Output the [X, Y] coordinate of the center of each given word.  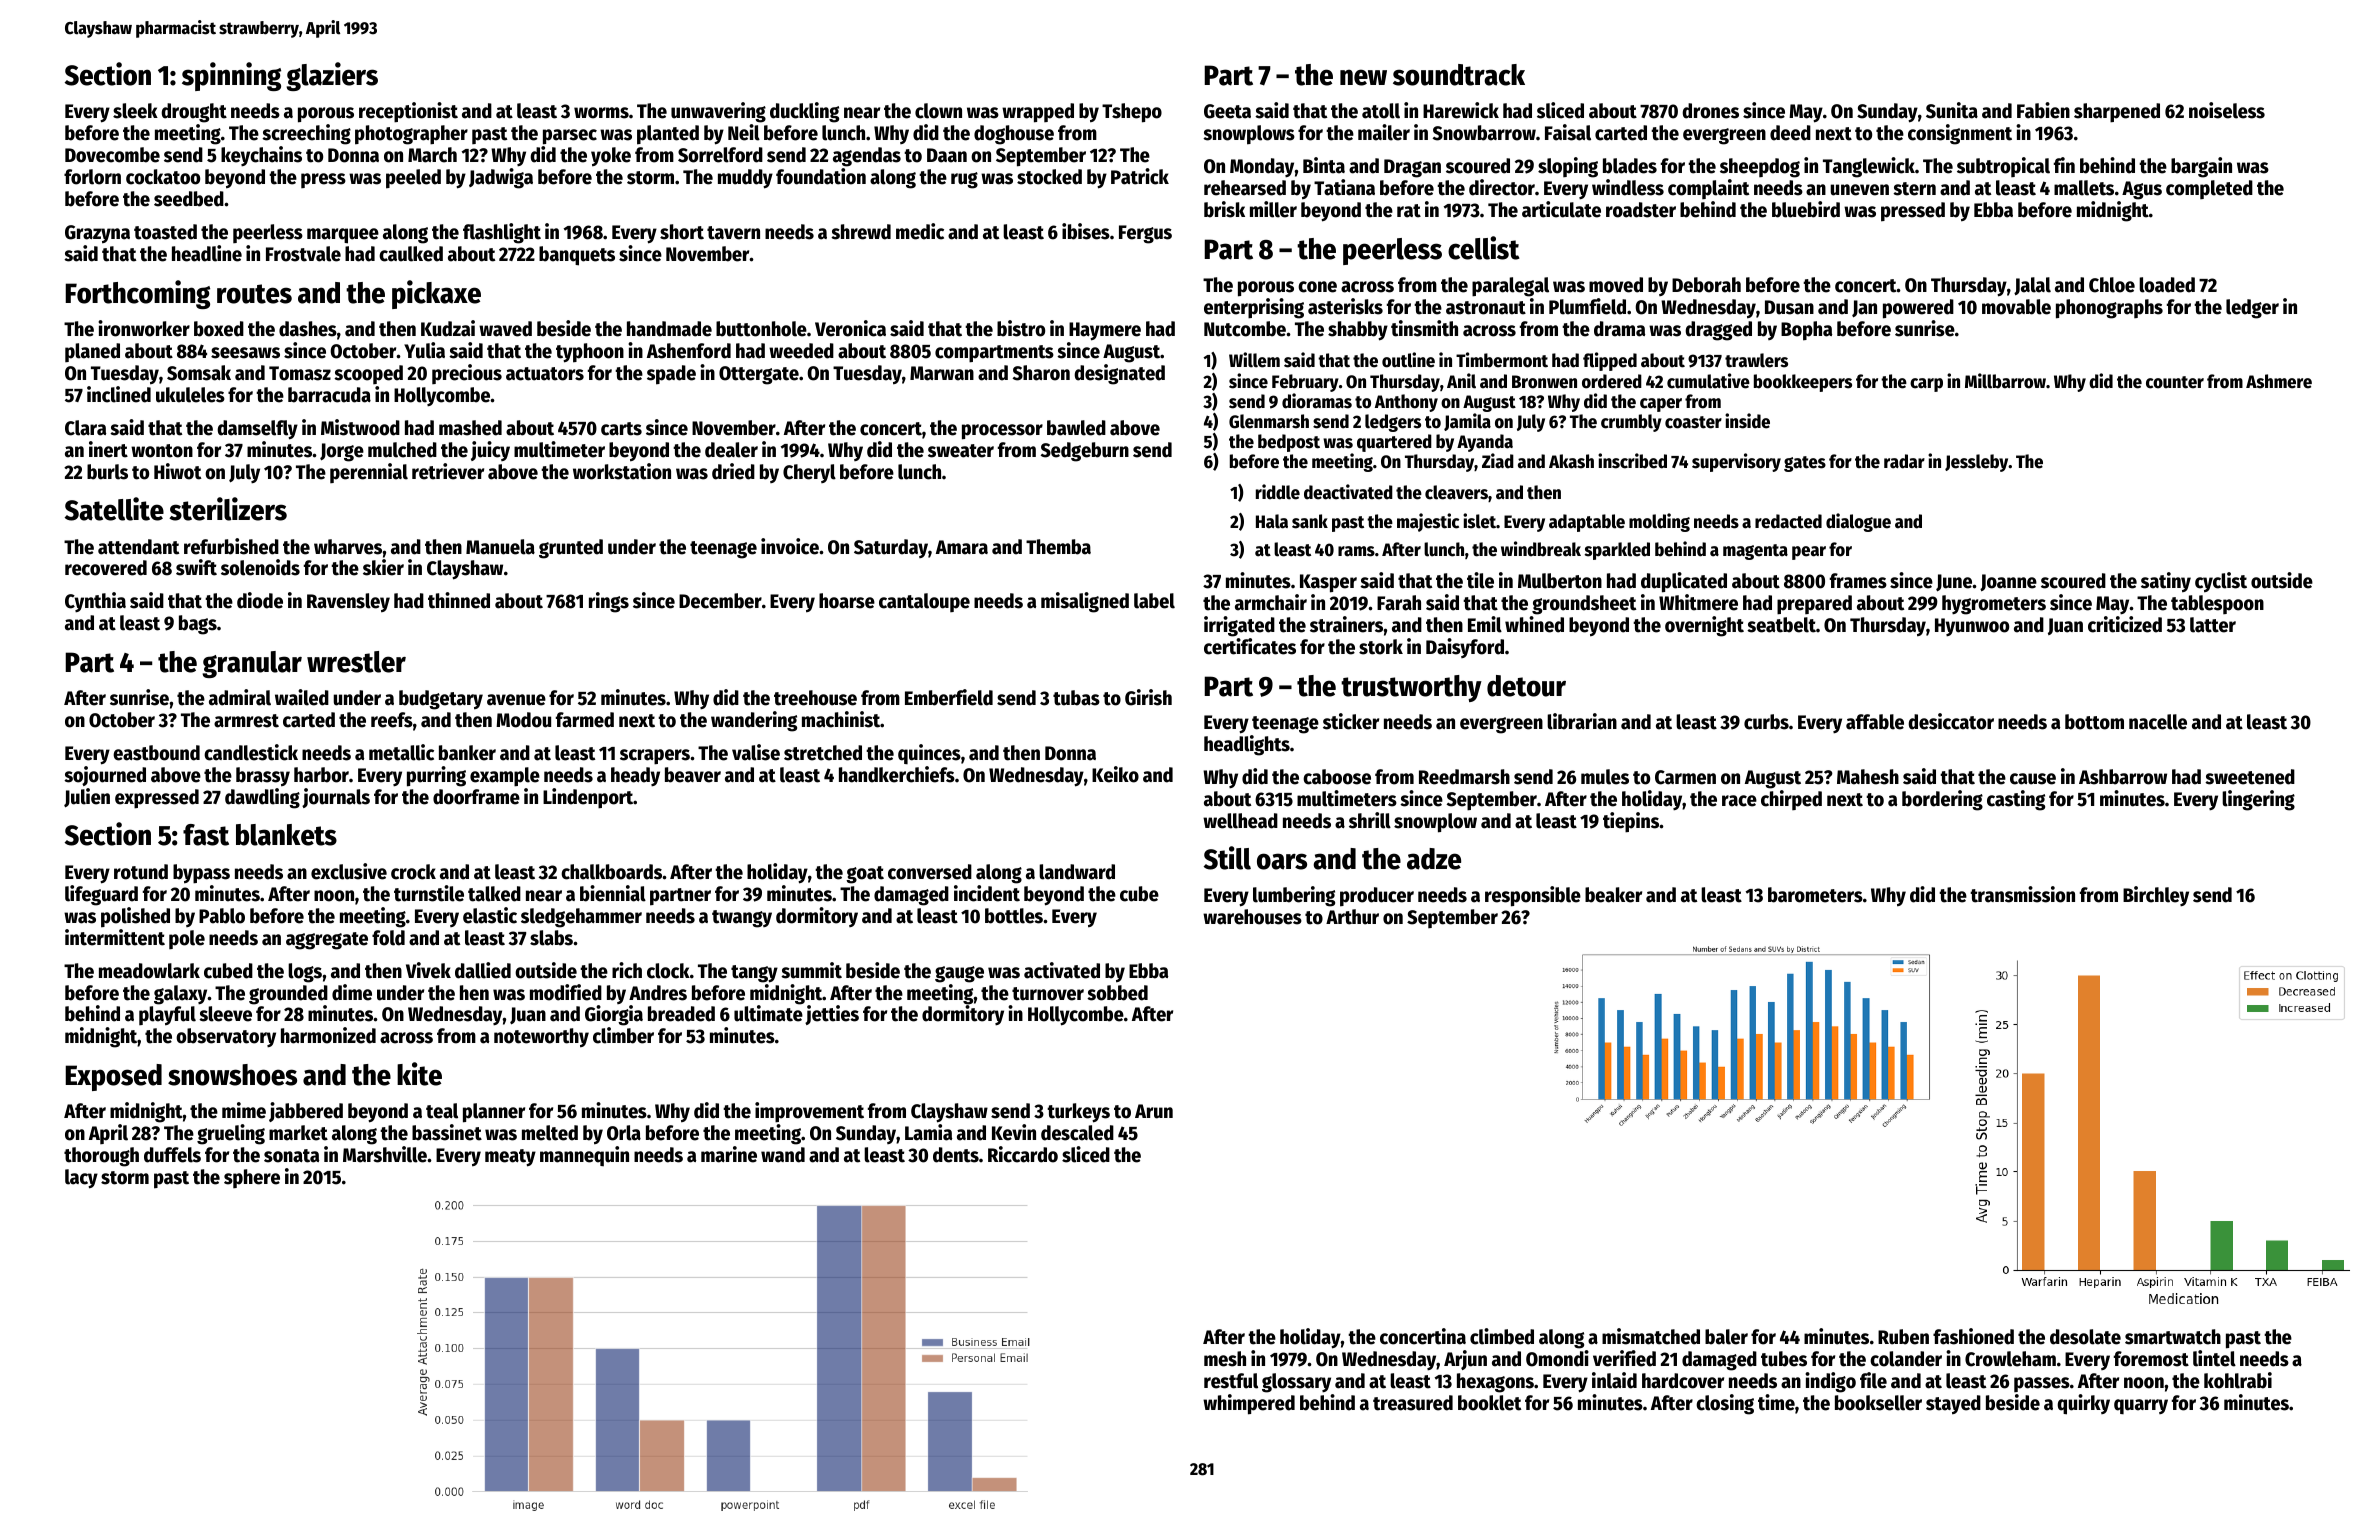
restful [1231, 1381]
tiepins [1631, 822]
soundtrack [1459, 75]
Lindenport [588, 798]
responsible [1533, 896]
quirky [2083, 1404]
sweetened [2250, 777]
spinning [231, 76]
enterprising [1254, 308]
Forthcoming [137, 294]
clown [938, 111]
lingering [2258, 800]
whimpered [1249, 1404]
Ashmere [2279, 381]
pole [187, 939]
